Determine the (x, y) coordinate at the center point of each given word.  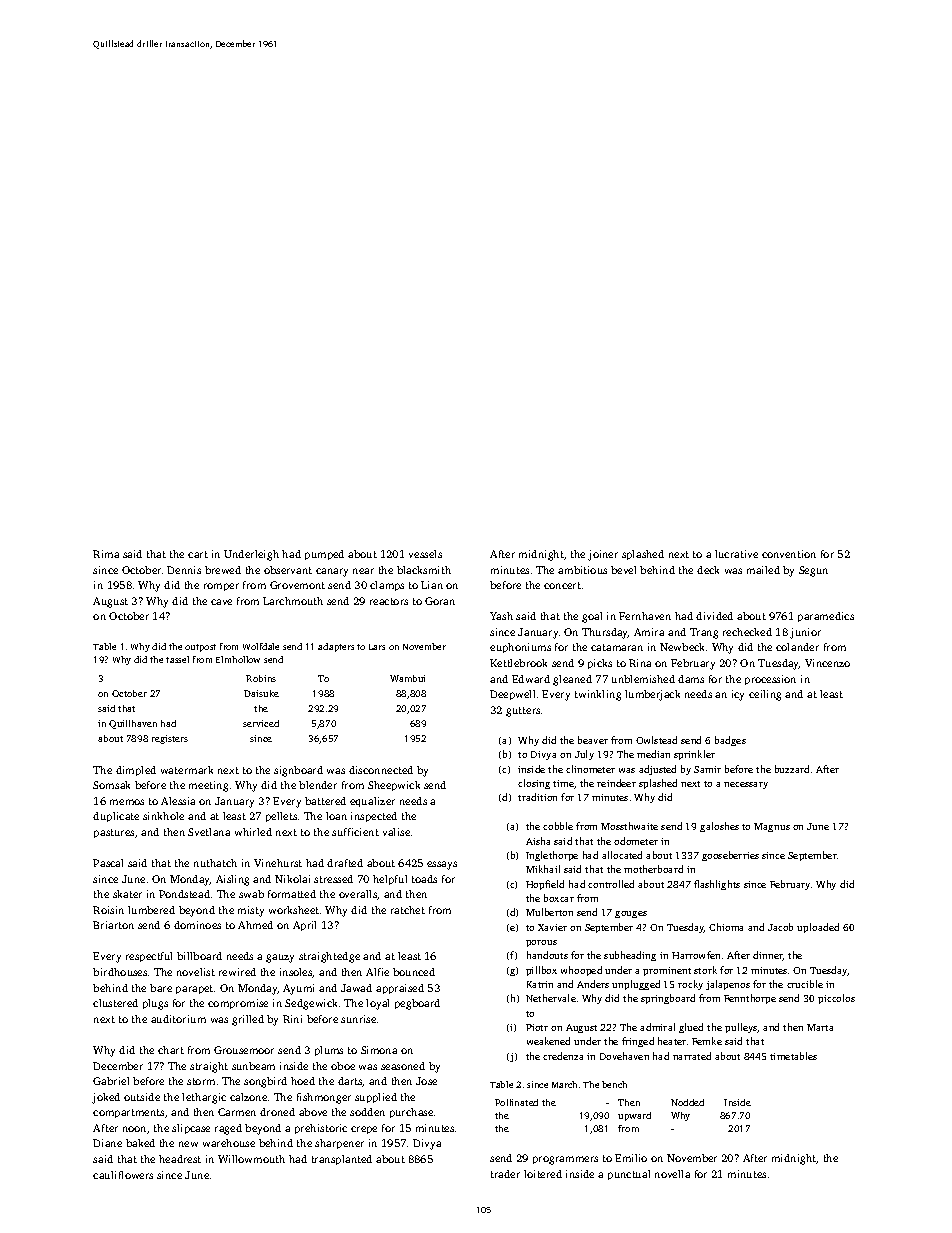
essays (442, 865)
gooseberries (730, 856)
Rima (106, 554)
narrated (692, 1056)
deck (708, 570)
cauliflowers (123, 1175)
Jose (426, 1081)
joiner (603, 555)
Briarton (113, 925)
